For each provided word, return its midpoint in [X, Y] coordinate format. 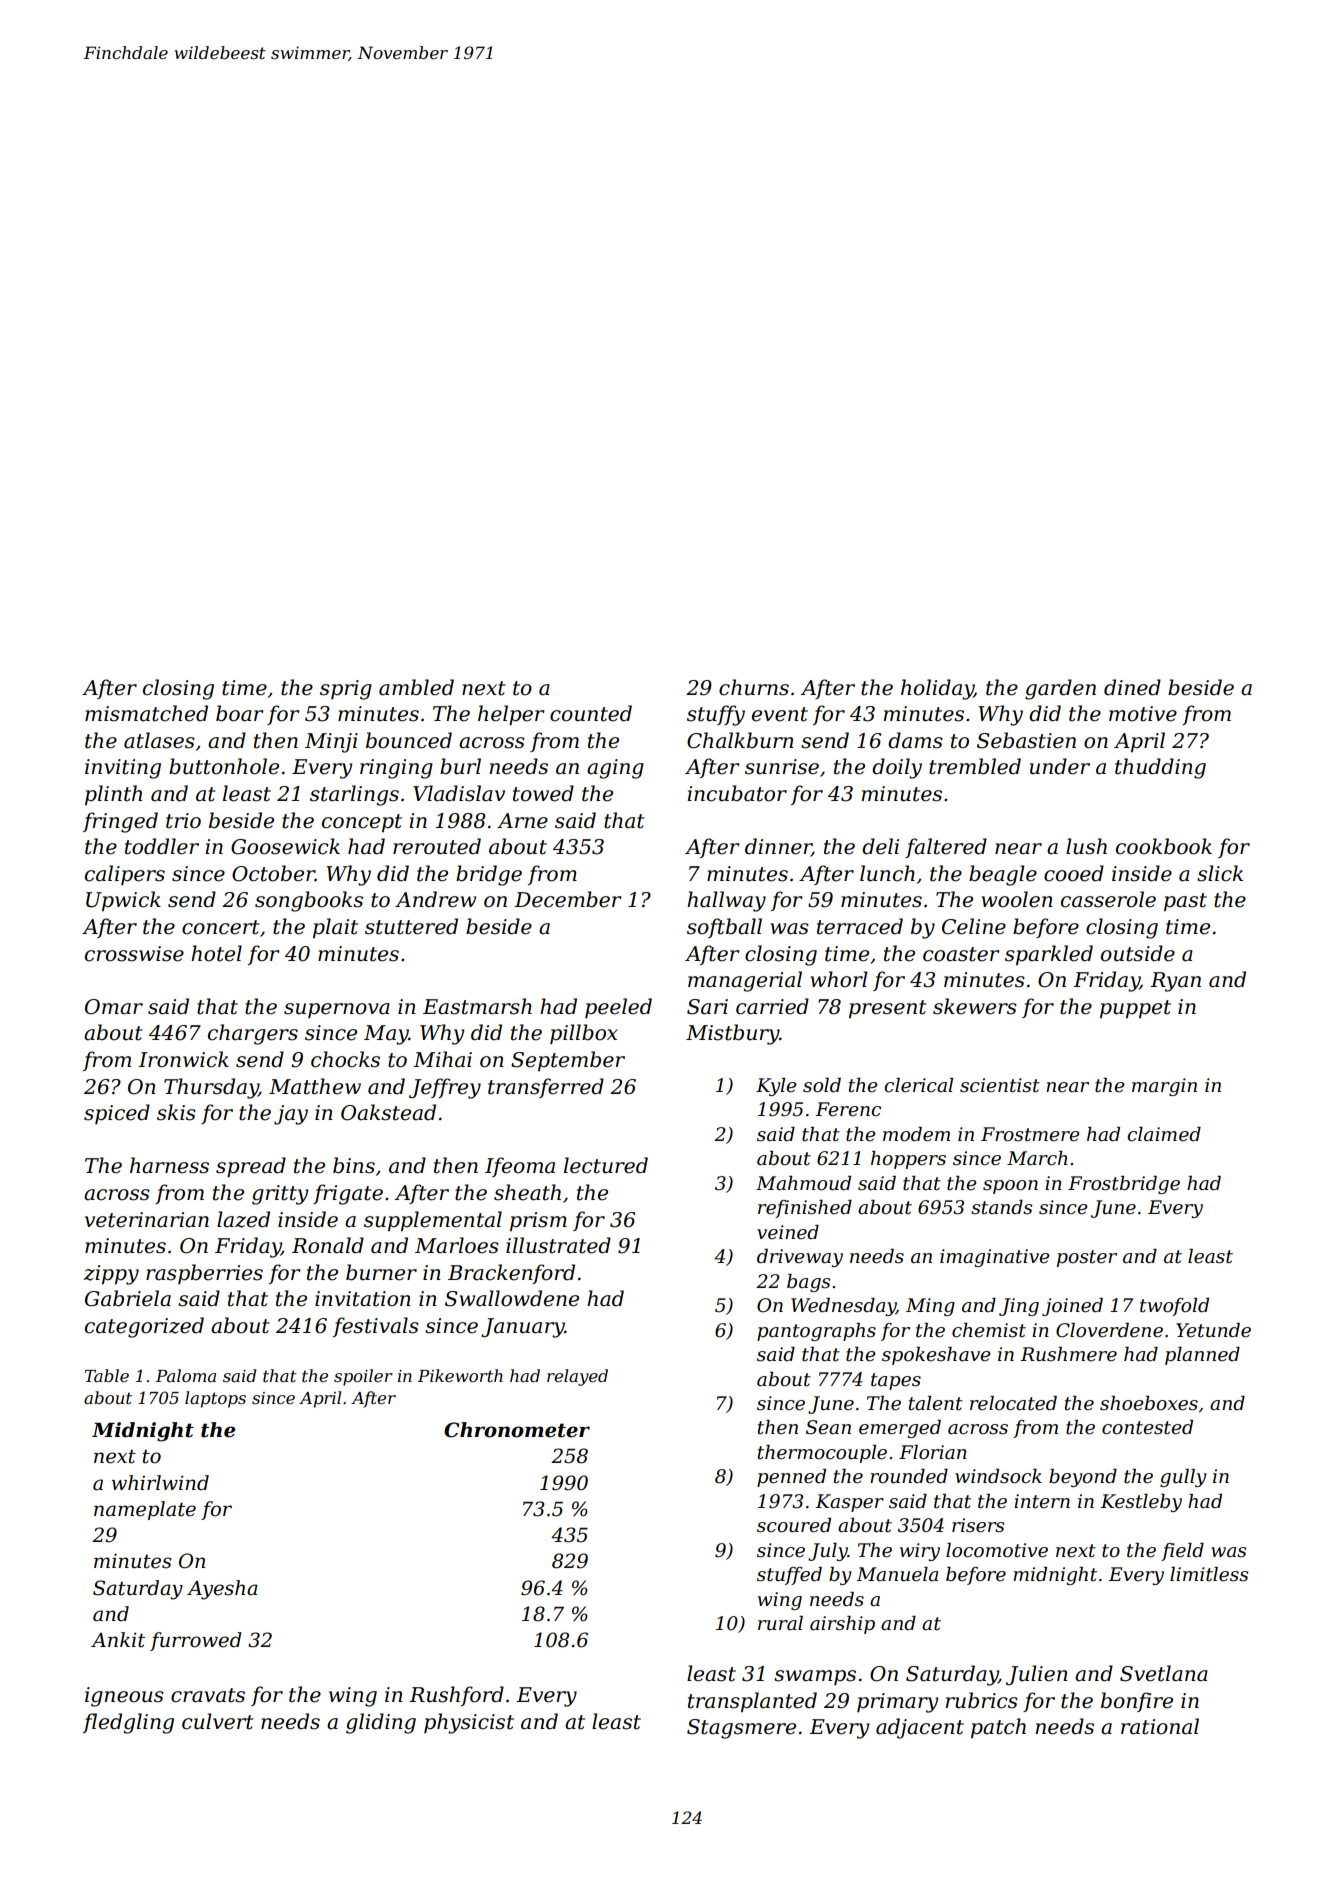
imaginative [995, 1258]
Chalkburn [740, 740]
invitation [363, 1299]
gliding [381, 1723]
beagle [1003, 875]
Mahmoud [803, 1183]
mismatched [146, 713]
